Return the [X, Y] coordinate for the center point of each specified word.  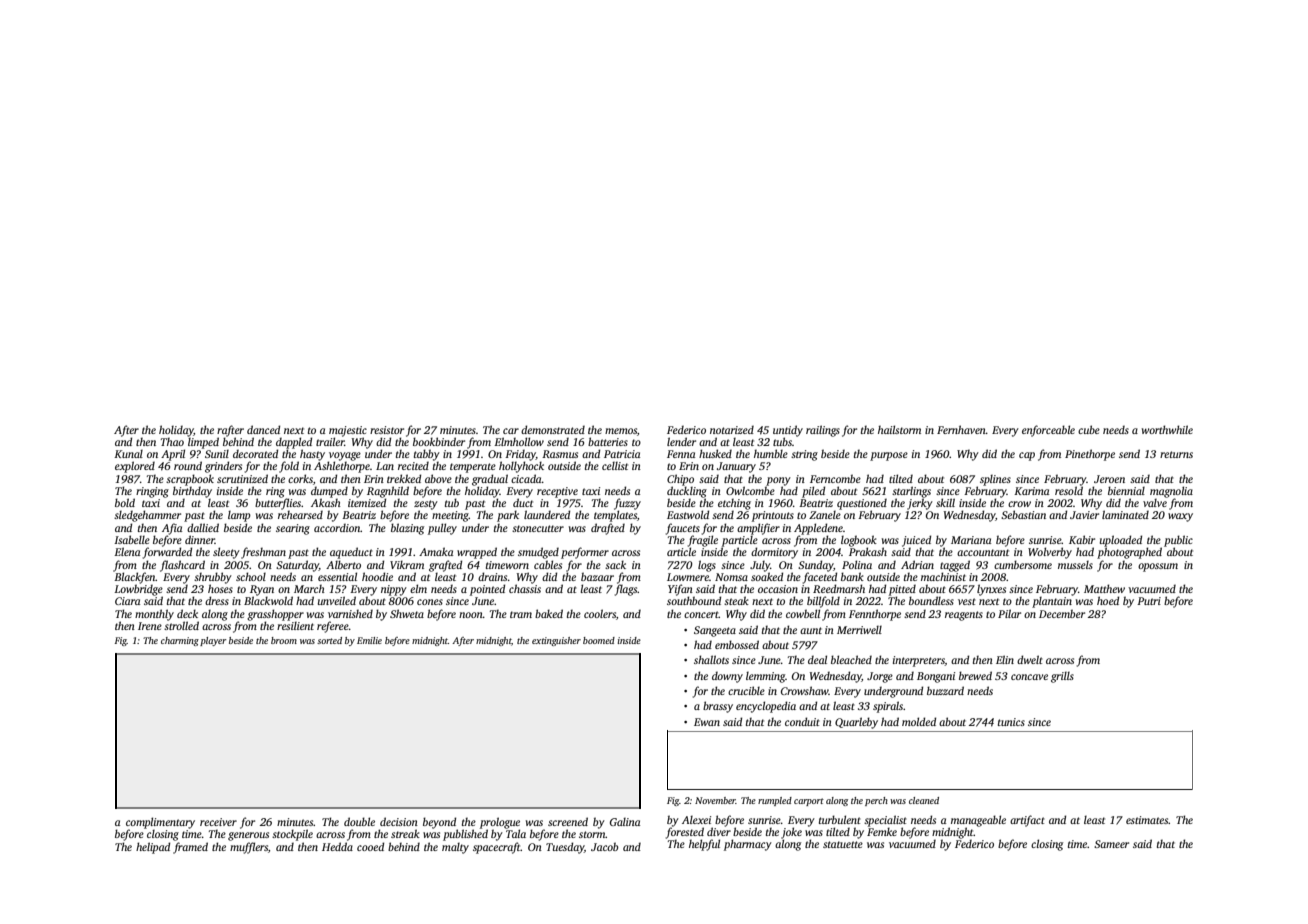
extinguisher [556, 641]
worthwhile [1167, 429]
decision [399, 821]
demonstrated [553, 429]
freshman [263, 553]
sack [615, 564]
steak [736, 600]
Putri [1149, 601]
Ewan [707, 722]
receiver [218, 822]
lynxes [991, 590]
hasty [312, 455]
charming [180, 641]
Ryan [262, 590]
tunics [1011, 722]
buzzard [945, 690]
